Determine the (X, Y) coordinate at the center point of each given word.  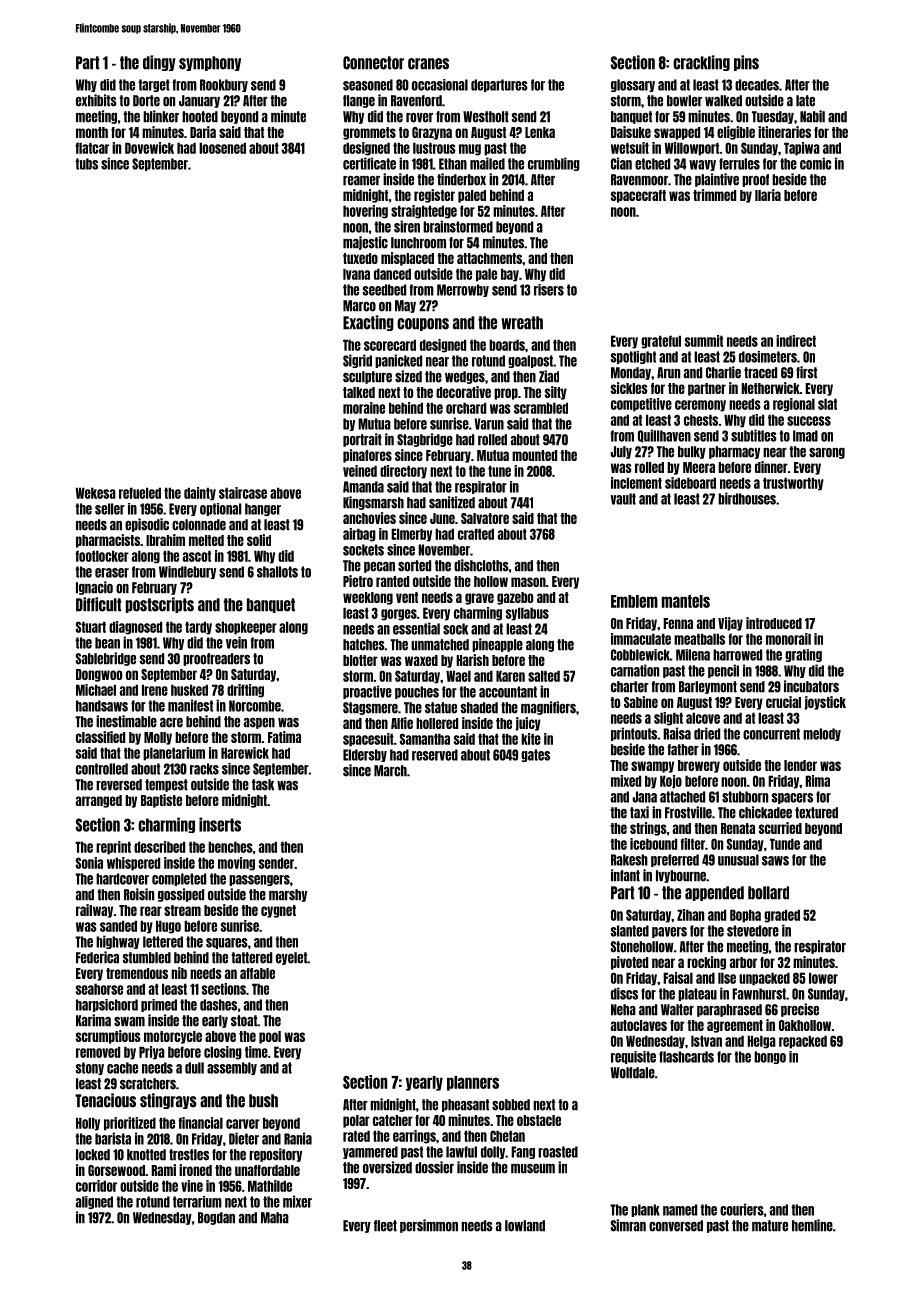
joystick (825, 703)
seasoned (368, 85)
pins (746, 63)
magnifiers (548, 708)
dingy (159, 63)
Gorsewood (116, 1170)
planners (473, 1083)
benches (230, 847)
